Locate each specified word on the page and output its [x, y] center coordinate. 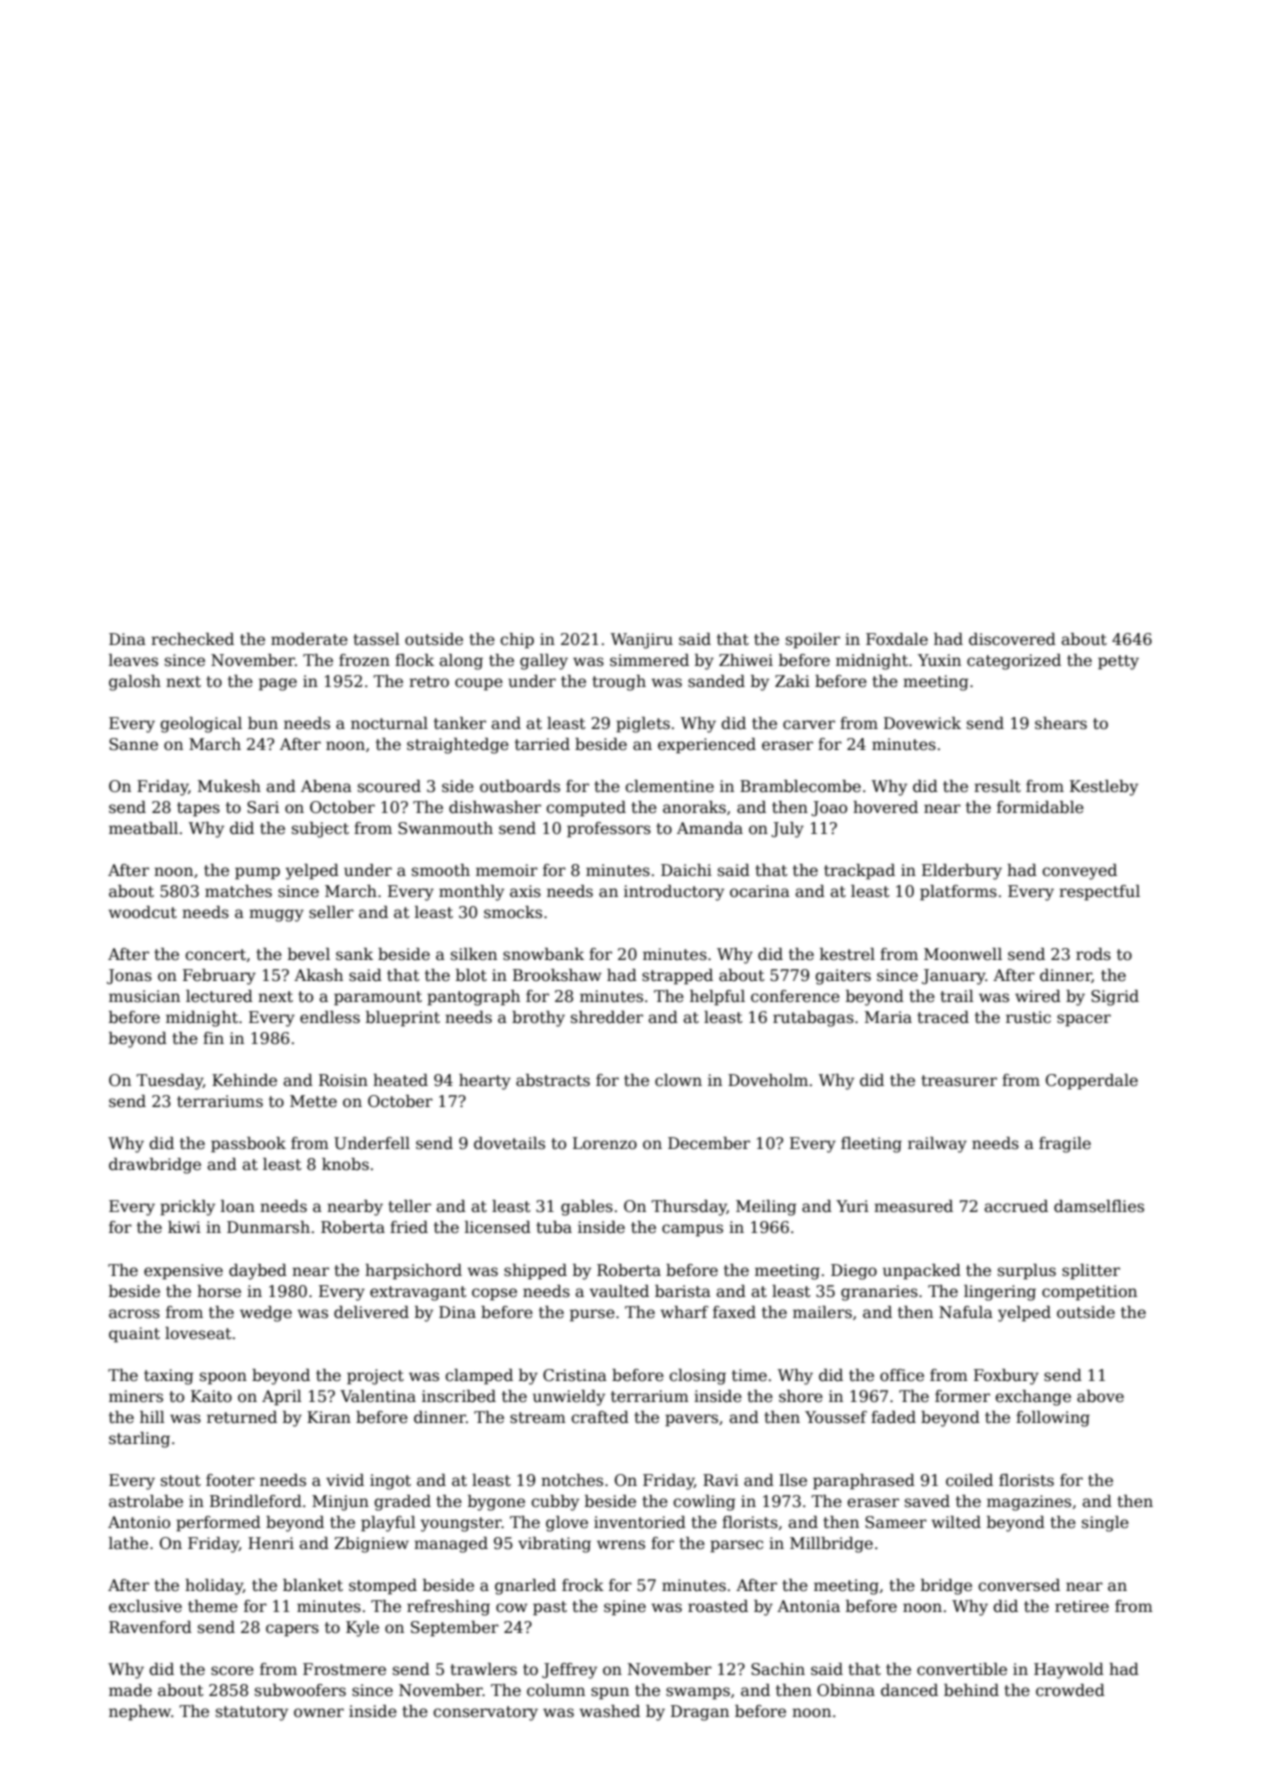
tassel [376, 639]
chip [517, 641]
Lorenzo [605, 1143]
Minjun [340, 1503]
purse [592, 1315]
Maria [888, 1017]
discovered [1012, 639]
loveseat [198, 1333]
